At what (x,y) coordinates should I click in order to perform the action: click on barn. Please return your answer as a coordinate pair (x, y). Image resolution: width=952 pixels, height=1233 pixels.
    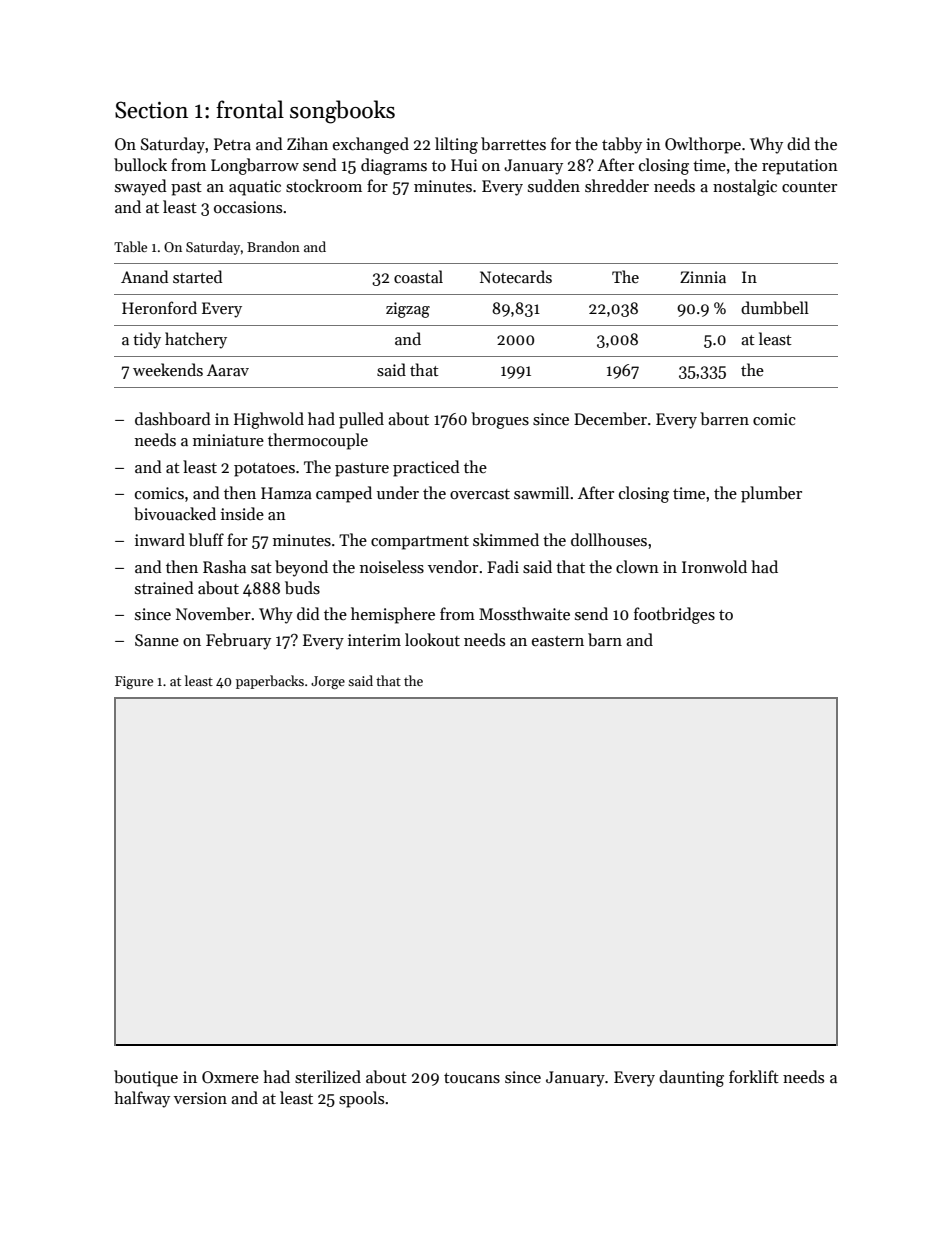
    Looking at the image, I should click on (605, 639).
